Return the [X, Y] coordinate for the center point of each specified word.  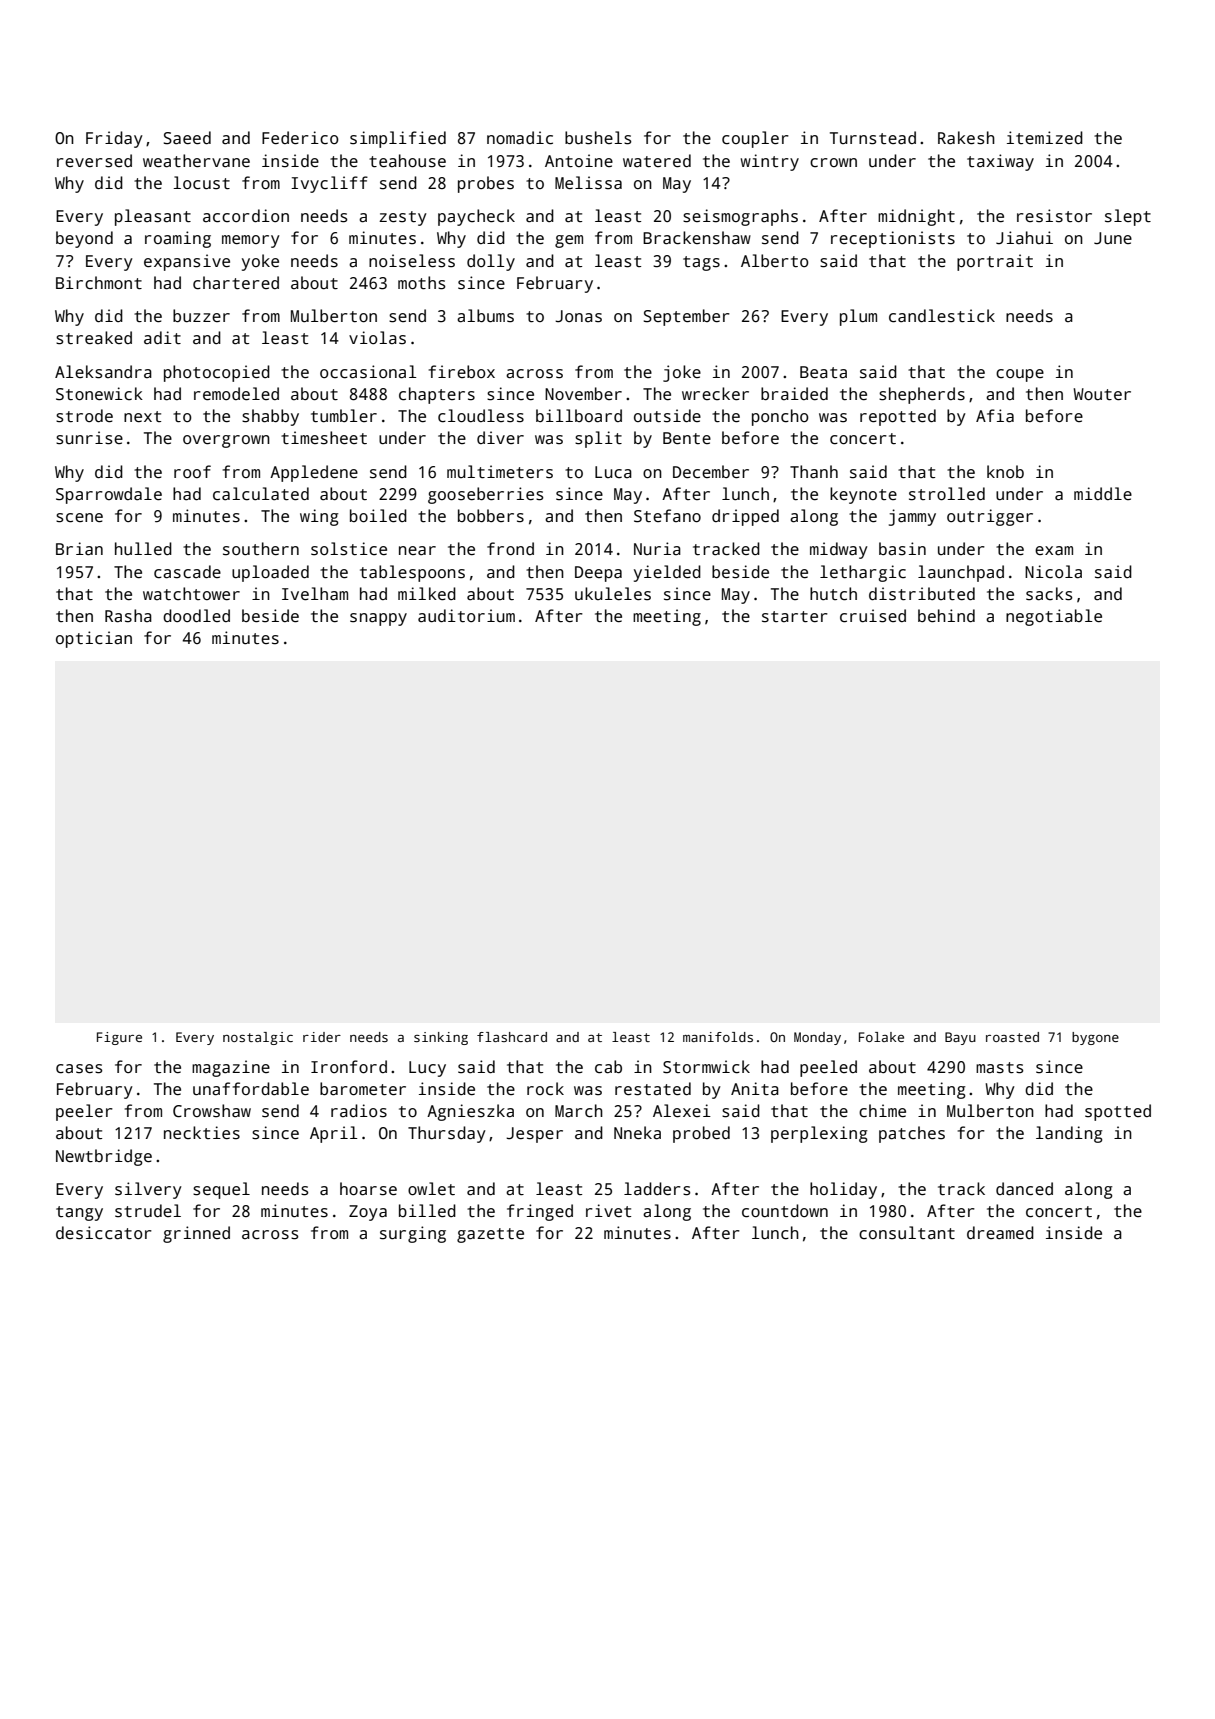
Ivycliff [329, 184]
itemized [1045, 137]
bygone [1095, 1038]
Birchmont [99, 283]
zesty [403, 218]
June [1113, 238]
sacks [1049, 594]
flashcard [512, 1037]
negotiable [1054, 617]
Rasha [128, 616]
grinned [196, 1234]
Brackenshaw [697, 238]
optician [94, 639]
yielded [667, 573]
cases [79, 1069]
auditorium [466, 616]
